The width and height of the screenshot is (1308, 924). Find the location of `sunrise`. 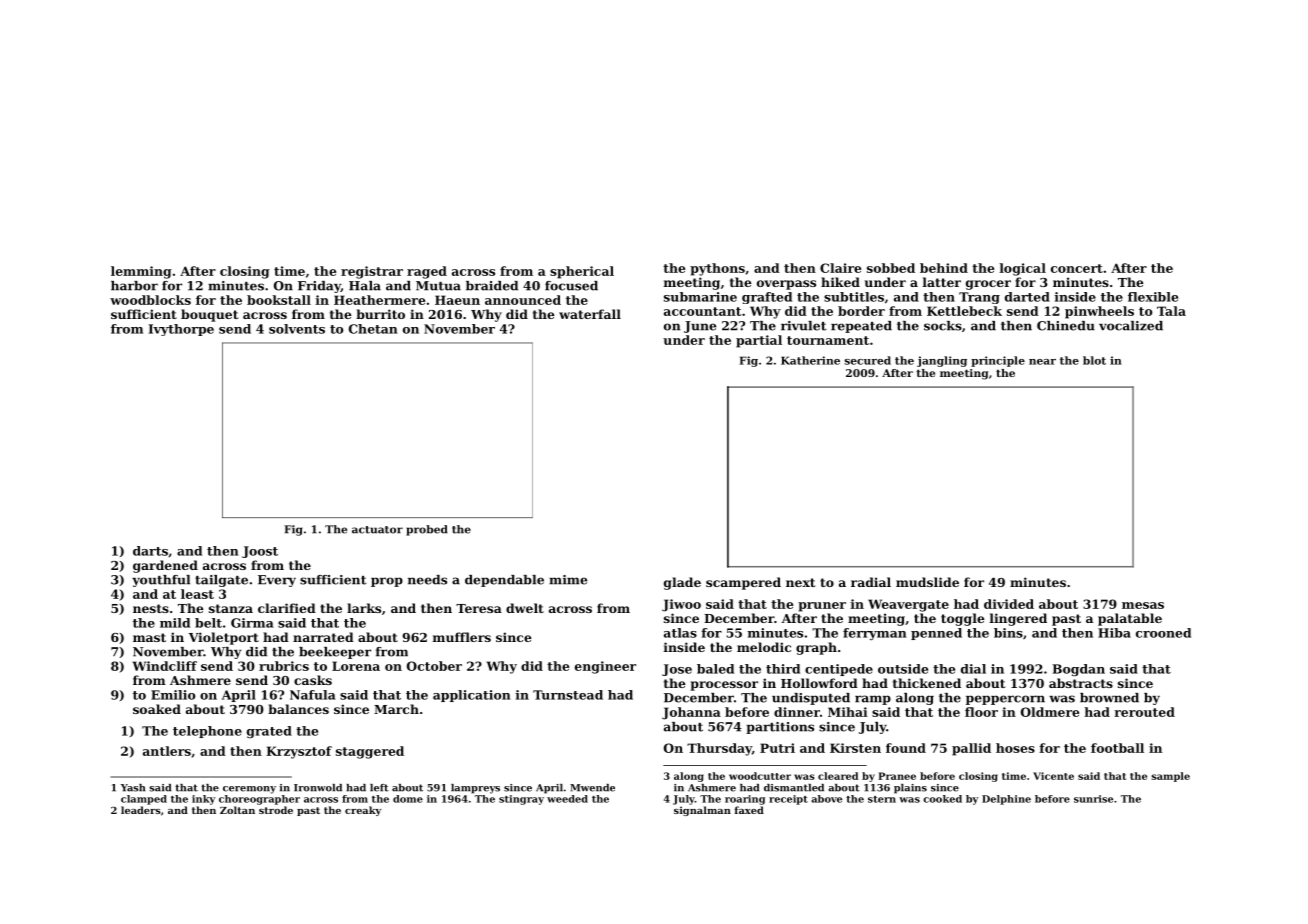

sunrise is located at coordinates (1093, 799).
